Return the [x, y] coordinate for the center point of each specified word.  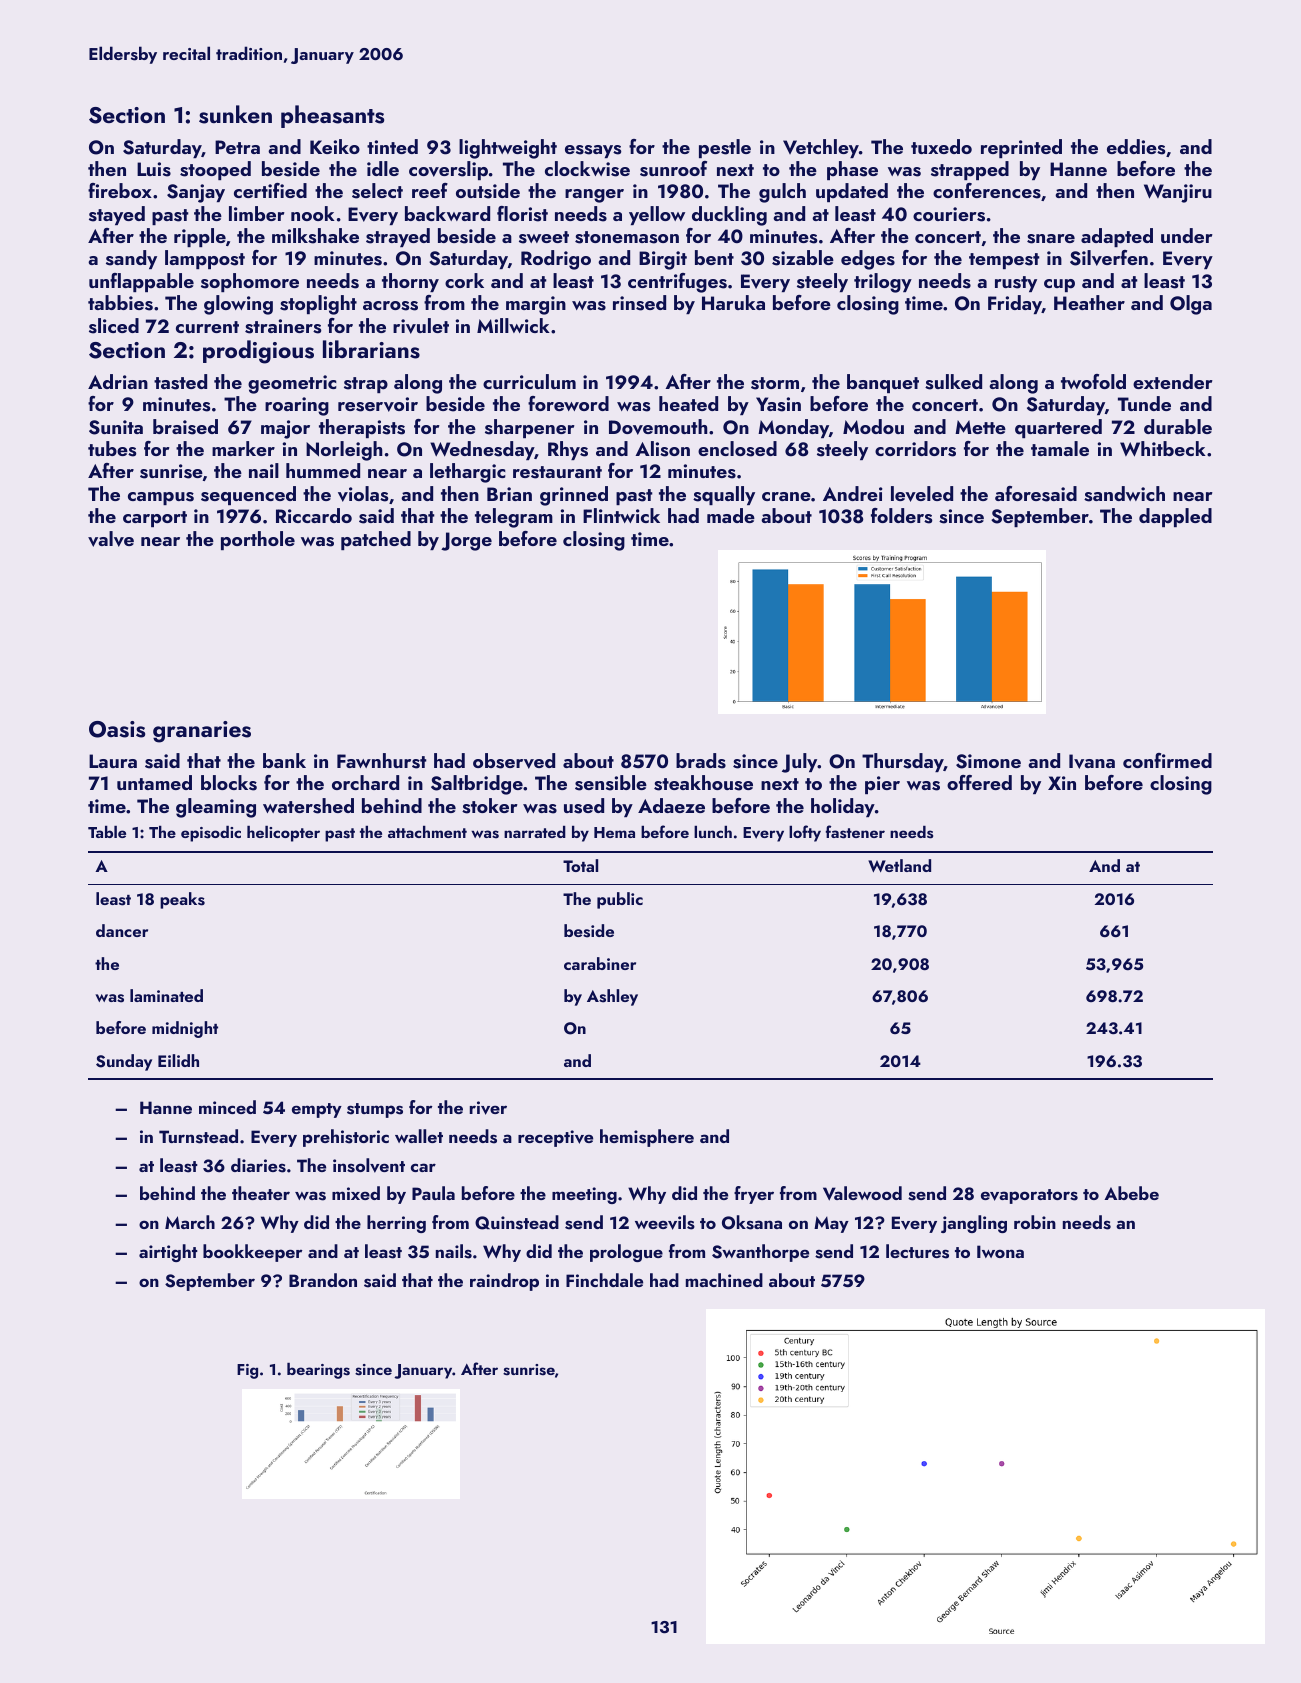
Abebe [1131, 1193]
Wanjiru [1178, 193]
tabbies [120, 303]
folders [901, 516]
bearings [318, 1371]
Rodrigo [556, 260]
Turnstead [198, 1136]
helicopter [283, 834]
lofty [805, 833]
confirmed [1167, 760]
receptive [555, 1138]
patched [376, 540]
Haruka [733, 302]
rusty [1016, 284]
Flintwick [621, 515]
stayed [117, 215]
